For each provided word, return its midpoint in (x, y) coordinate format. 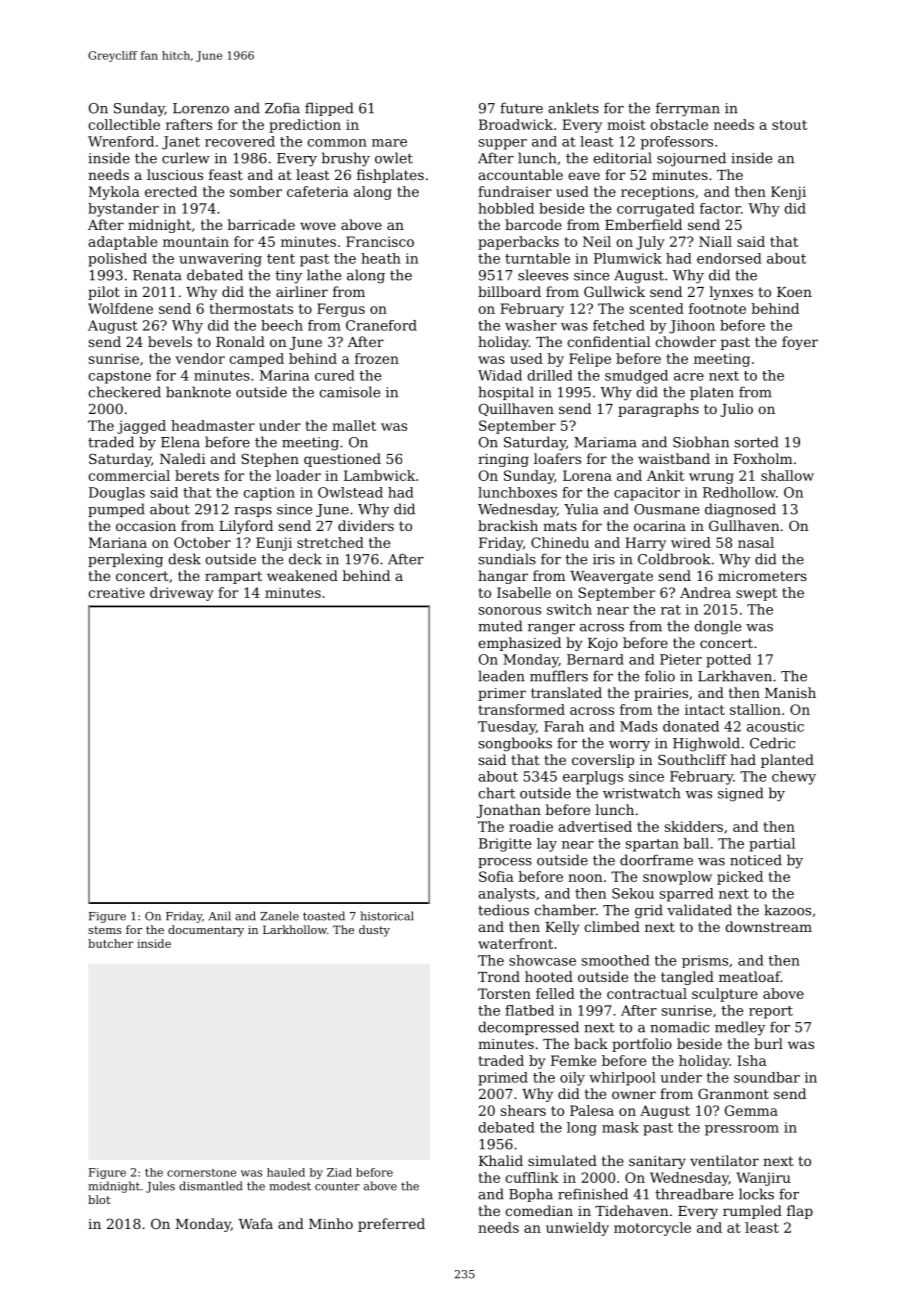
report (771, 1012)
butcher (110, 943)
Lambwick (379, 475)
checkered (124, 392)
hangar (503, 577)
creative (116, 592)
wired (691, 542)
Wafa (255, 1223)
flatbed (529, 1010)
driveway (182, 594)
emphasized (519, 644)
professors (677, 143)
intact (705, 709)
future (521, 108)
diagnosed (740, 510)
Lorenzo (201, 108)
